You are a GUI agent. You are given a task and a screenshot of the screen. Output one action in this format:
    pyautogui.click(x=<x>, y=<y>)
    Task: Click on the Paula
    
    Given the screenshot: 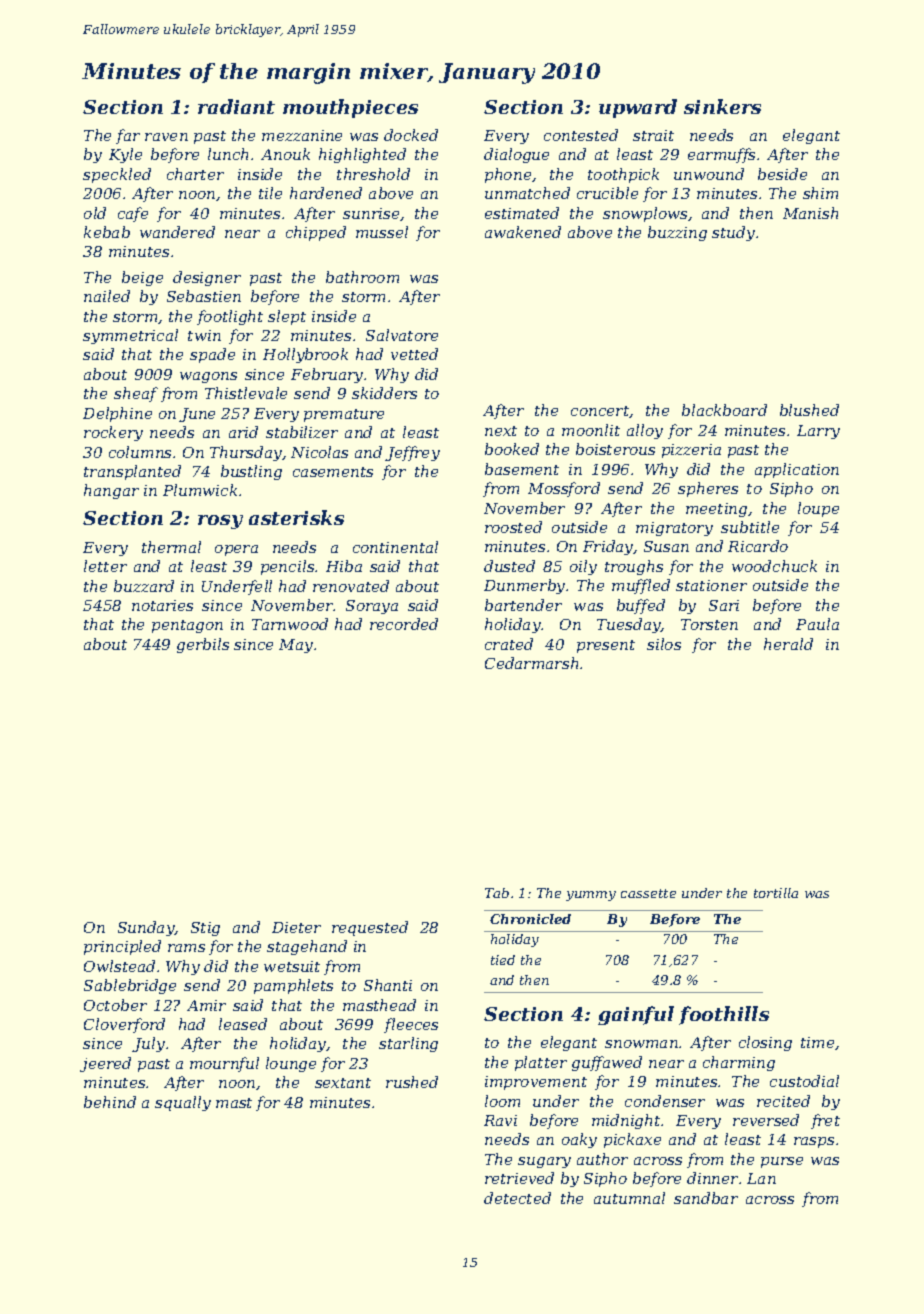 What is the action you would take?
    pyautogui.click(x=817, y=624)
